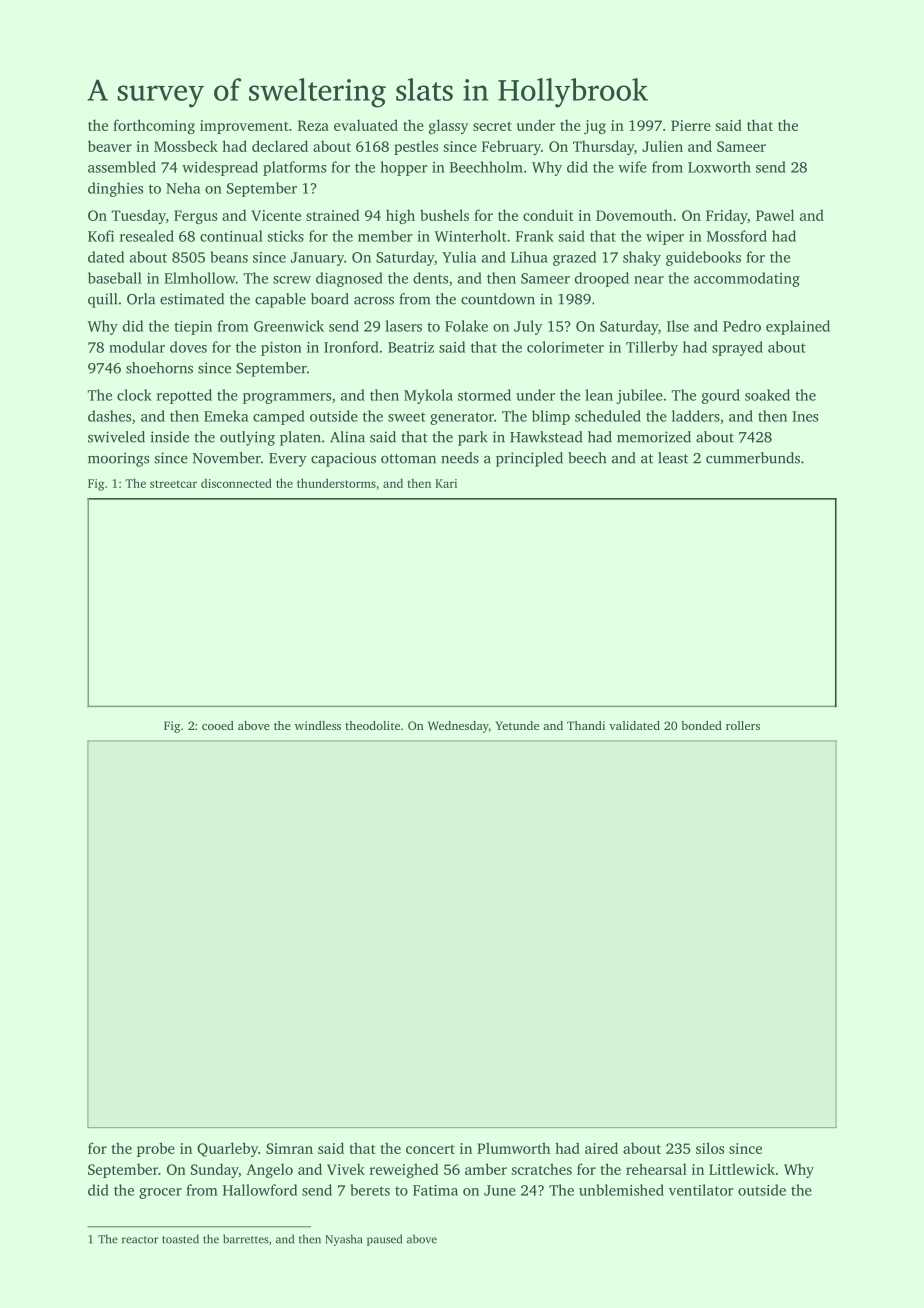 The width and height of the image is (924, 1308). I want to click on Quarleby, so click(227, 1149).
